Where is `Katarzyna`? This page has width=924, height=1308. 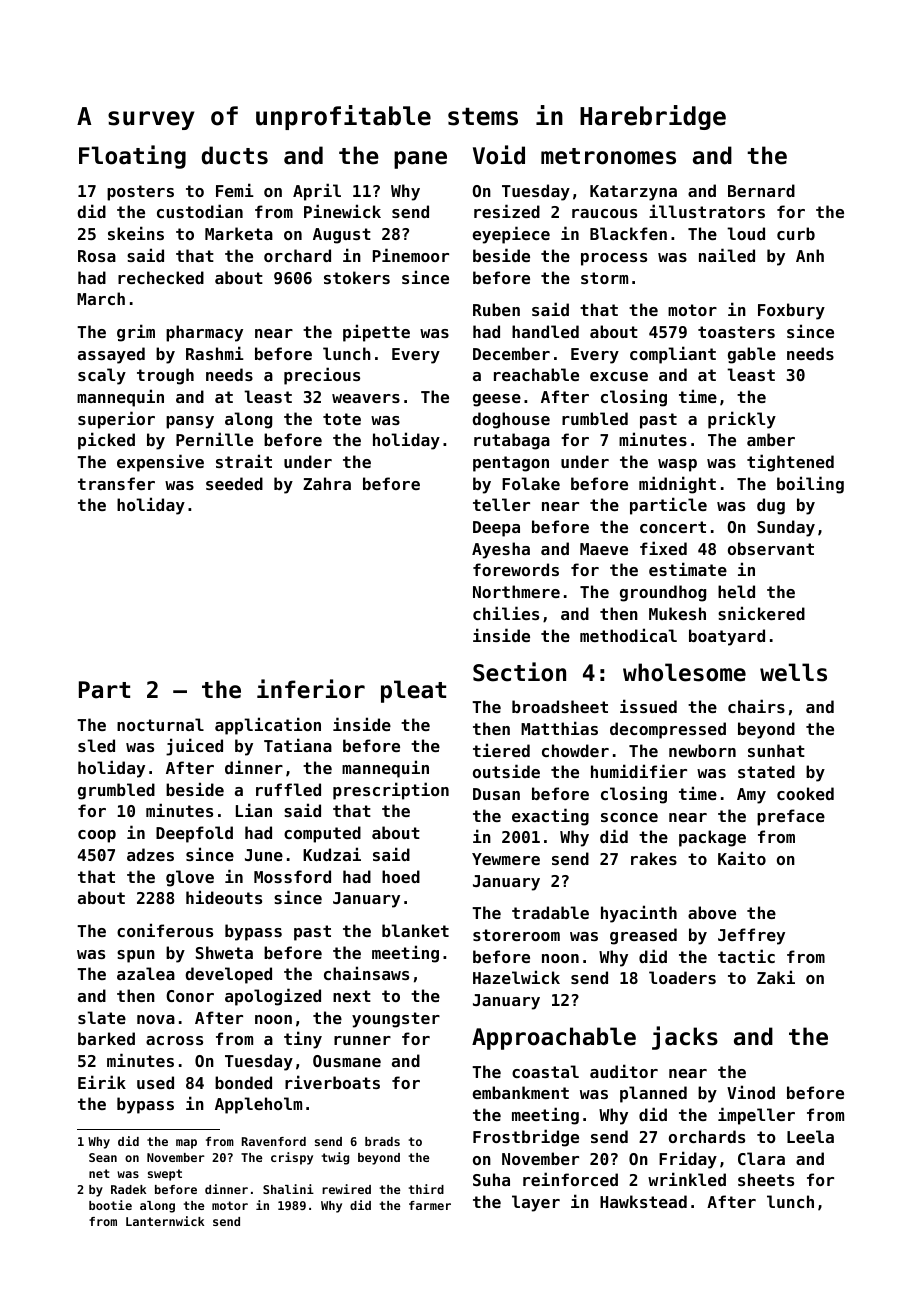 Katarzyna is located at coordinates (633, 193).
